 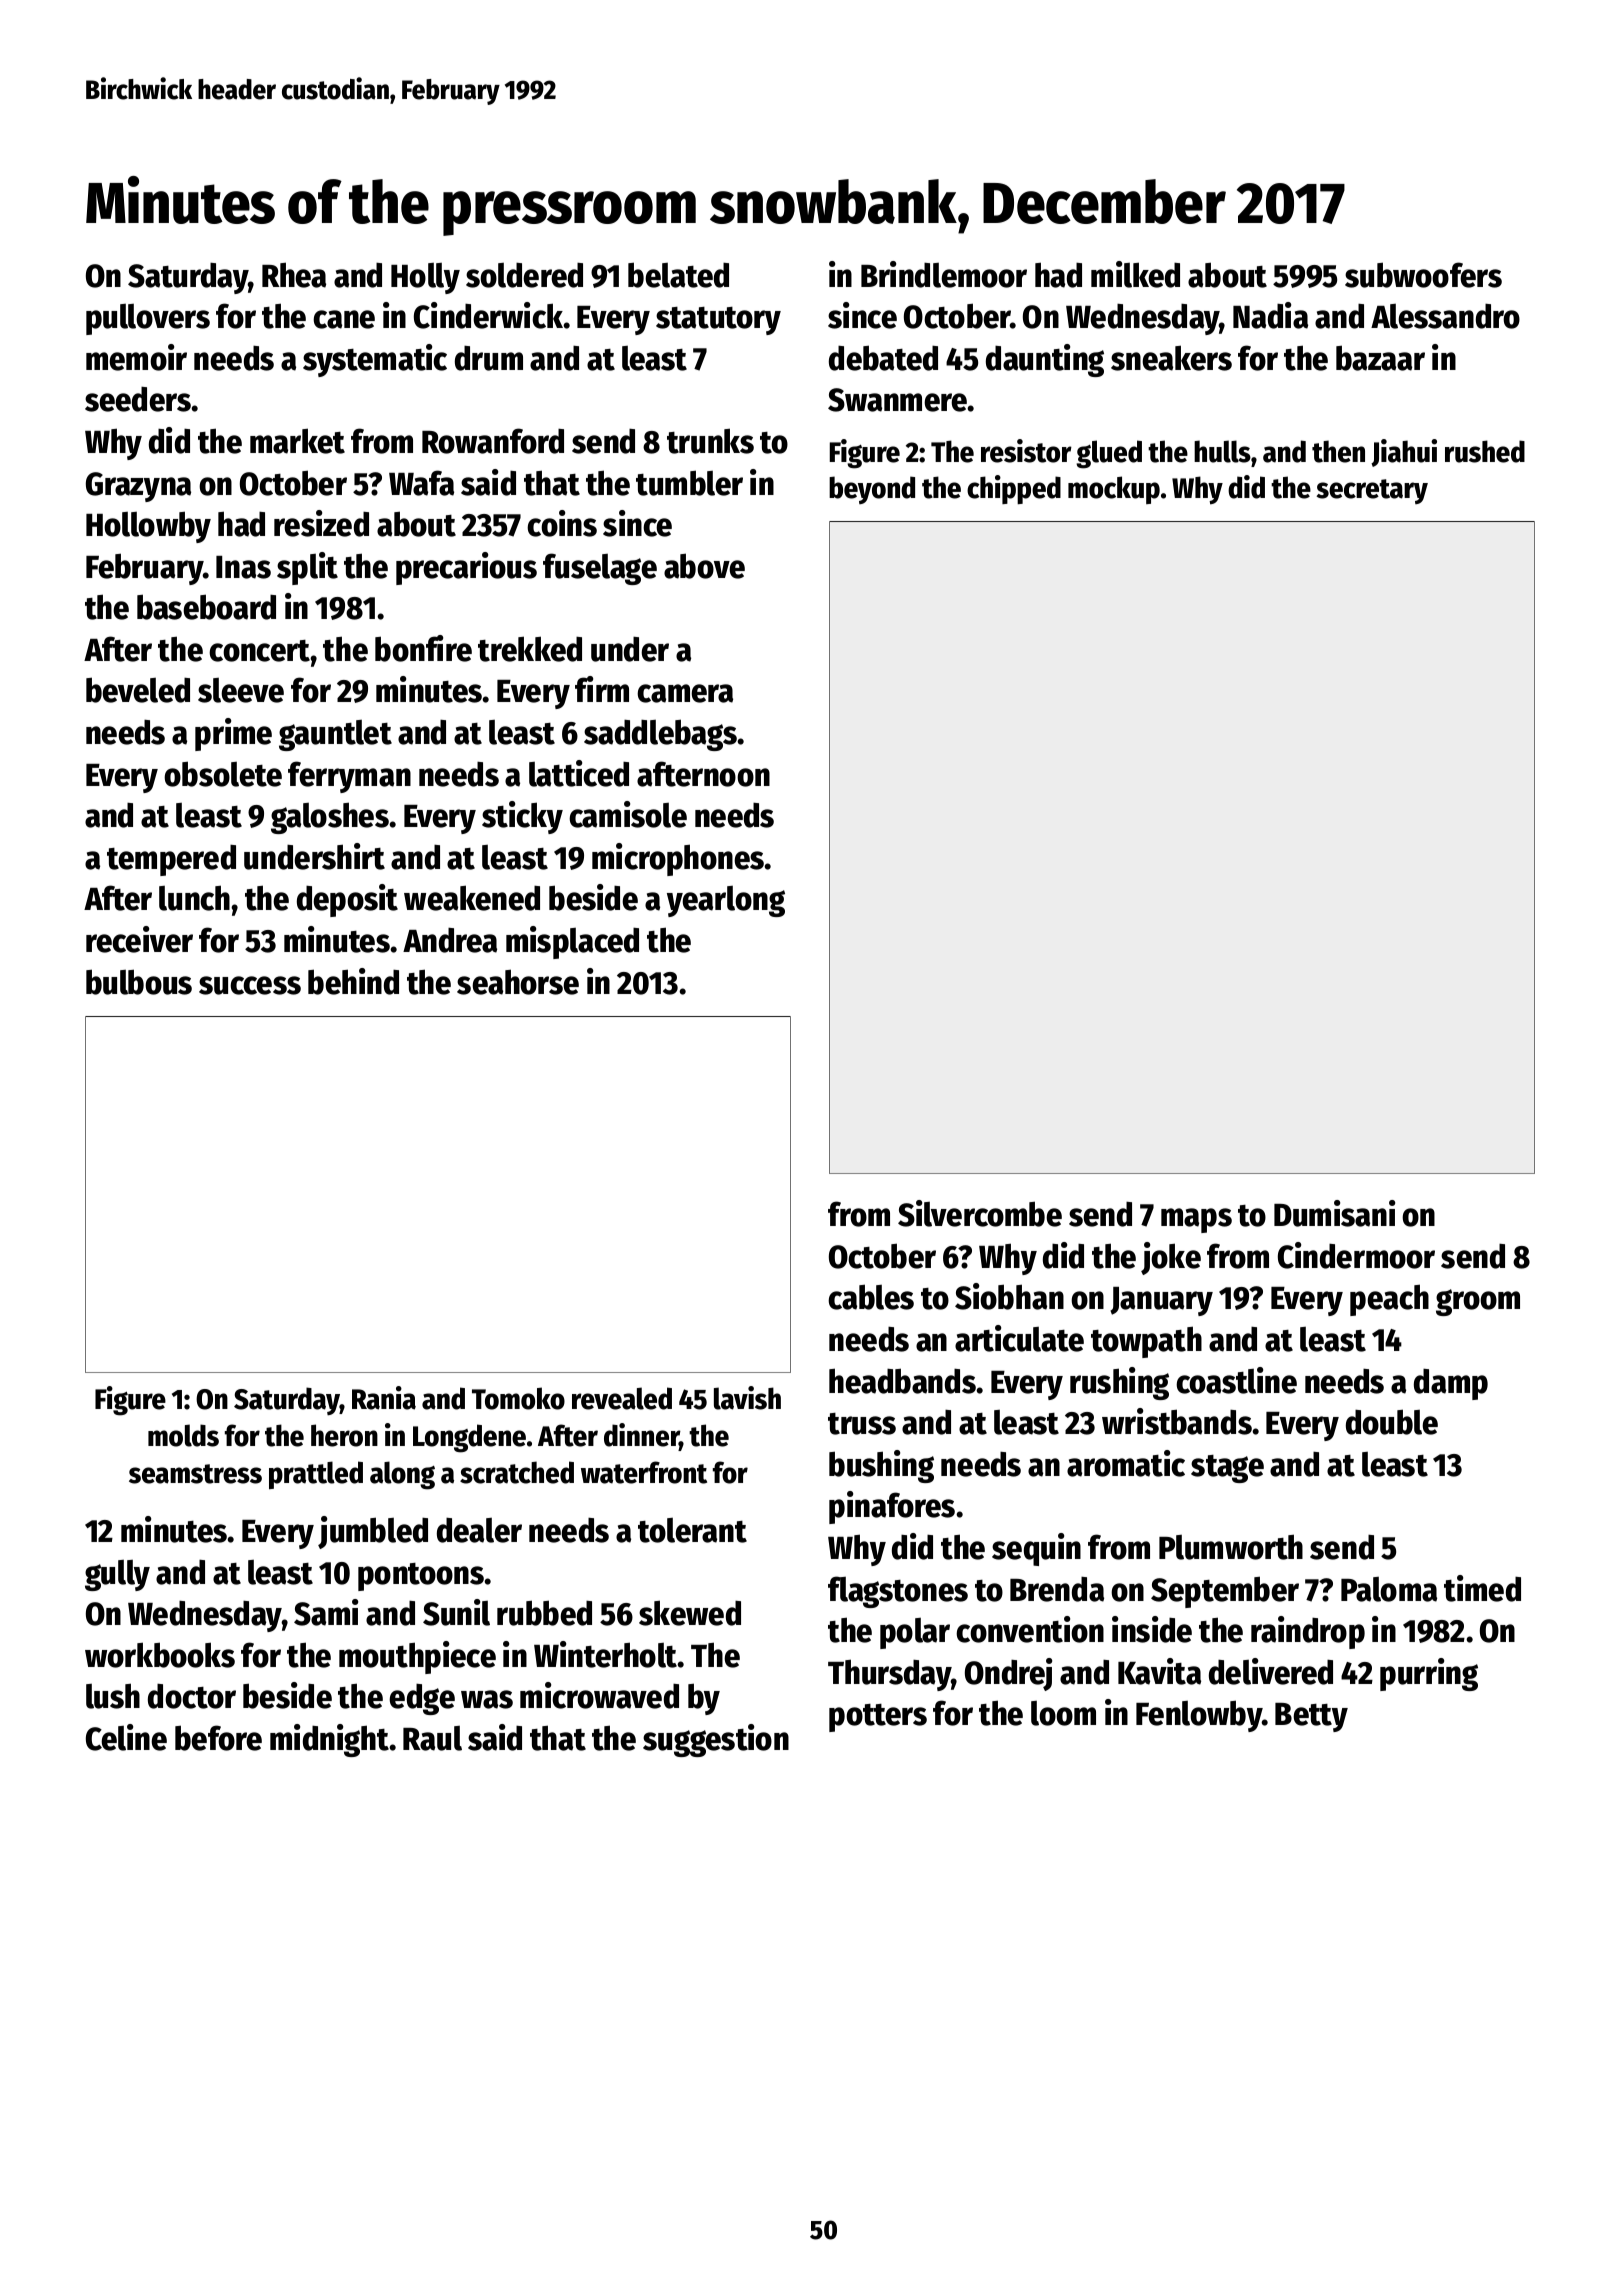 I want to click on lush, so click(x=113, y=1696).
